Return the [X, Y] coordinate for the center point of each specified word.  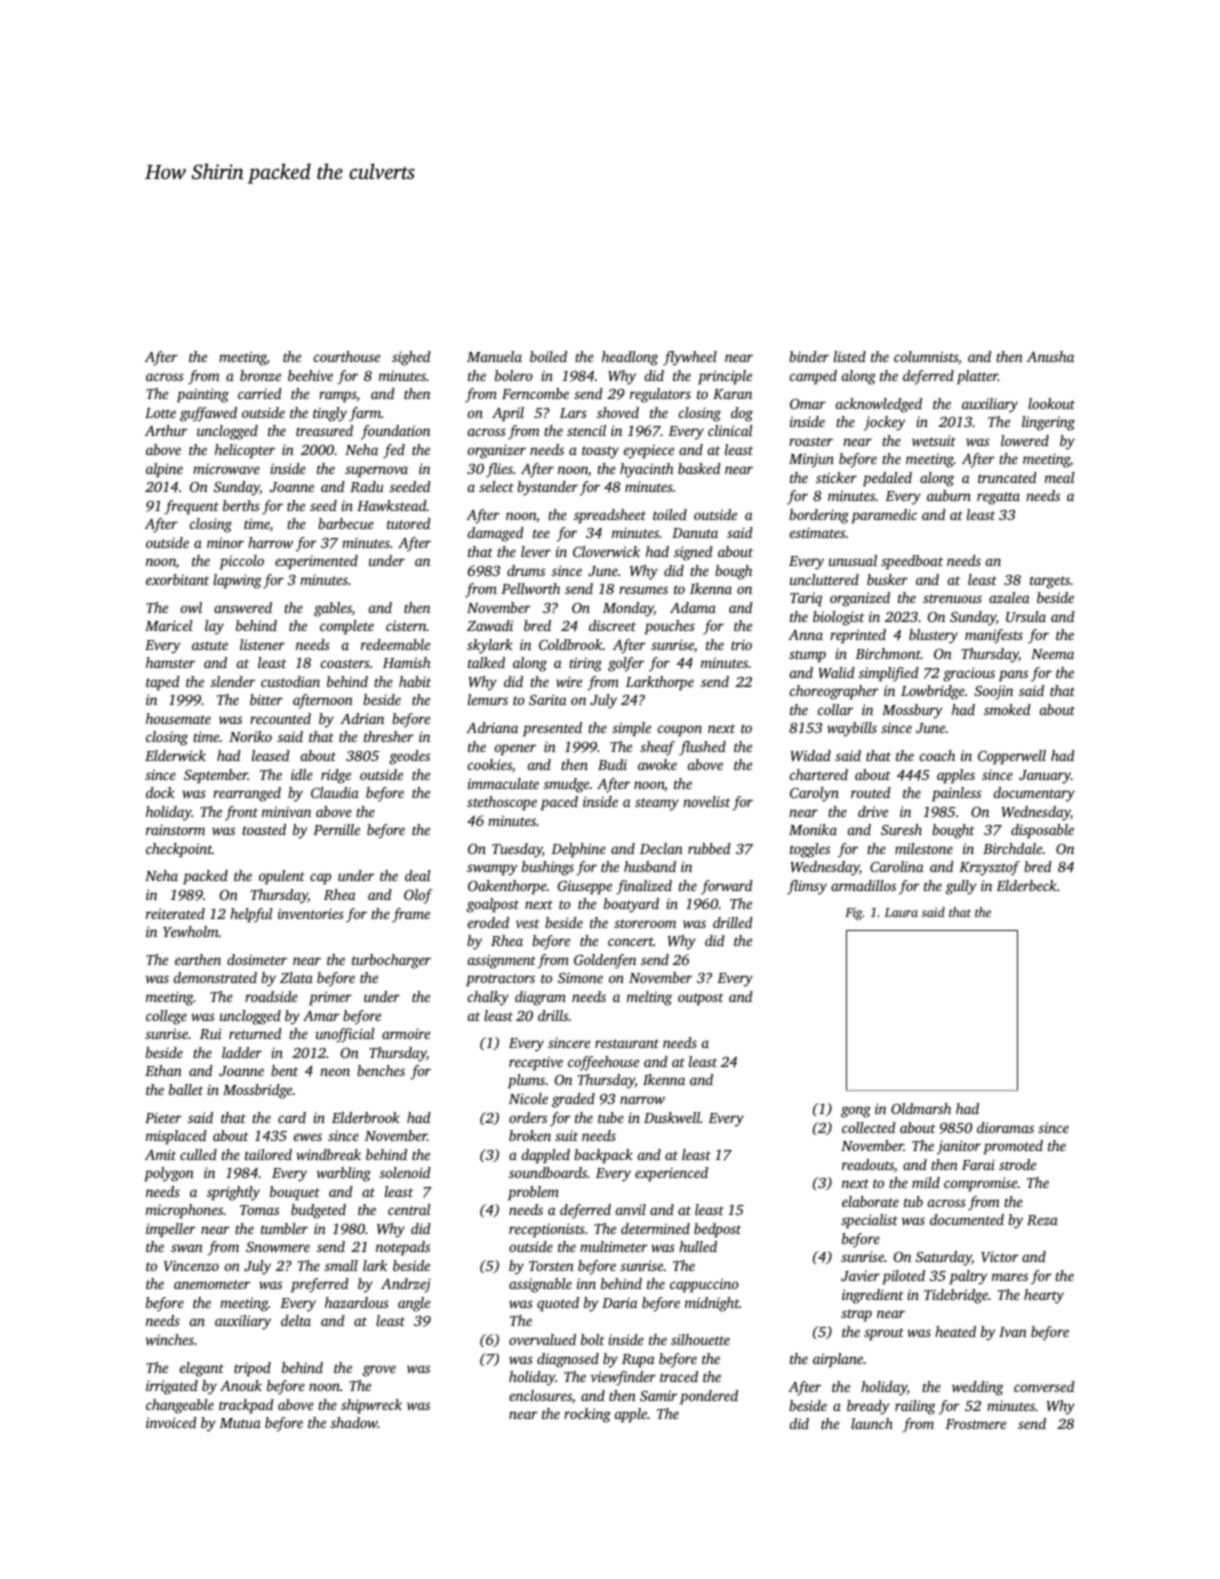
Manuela [494, 356]
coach [937, 755]
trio [741, 645]
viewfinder [623, 1378]
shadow [354, 1422]
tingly [330, 414]
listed [850, 356]
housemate [178, 718]
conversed [1044, 1386]
